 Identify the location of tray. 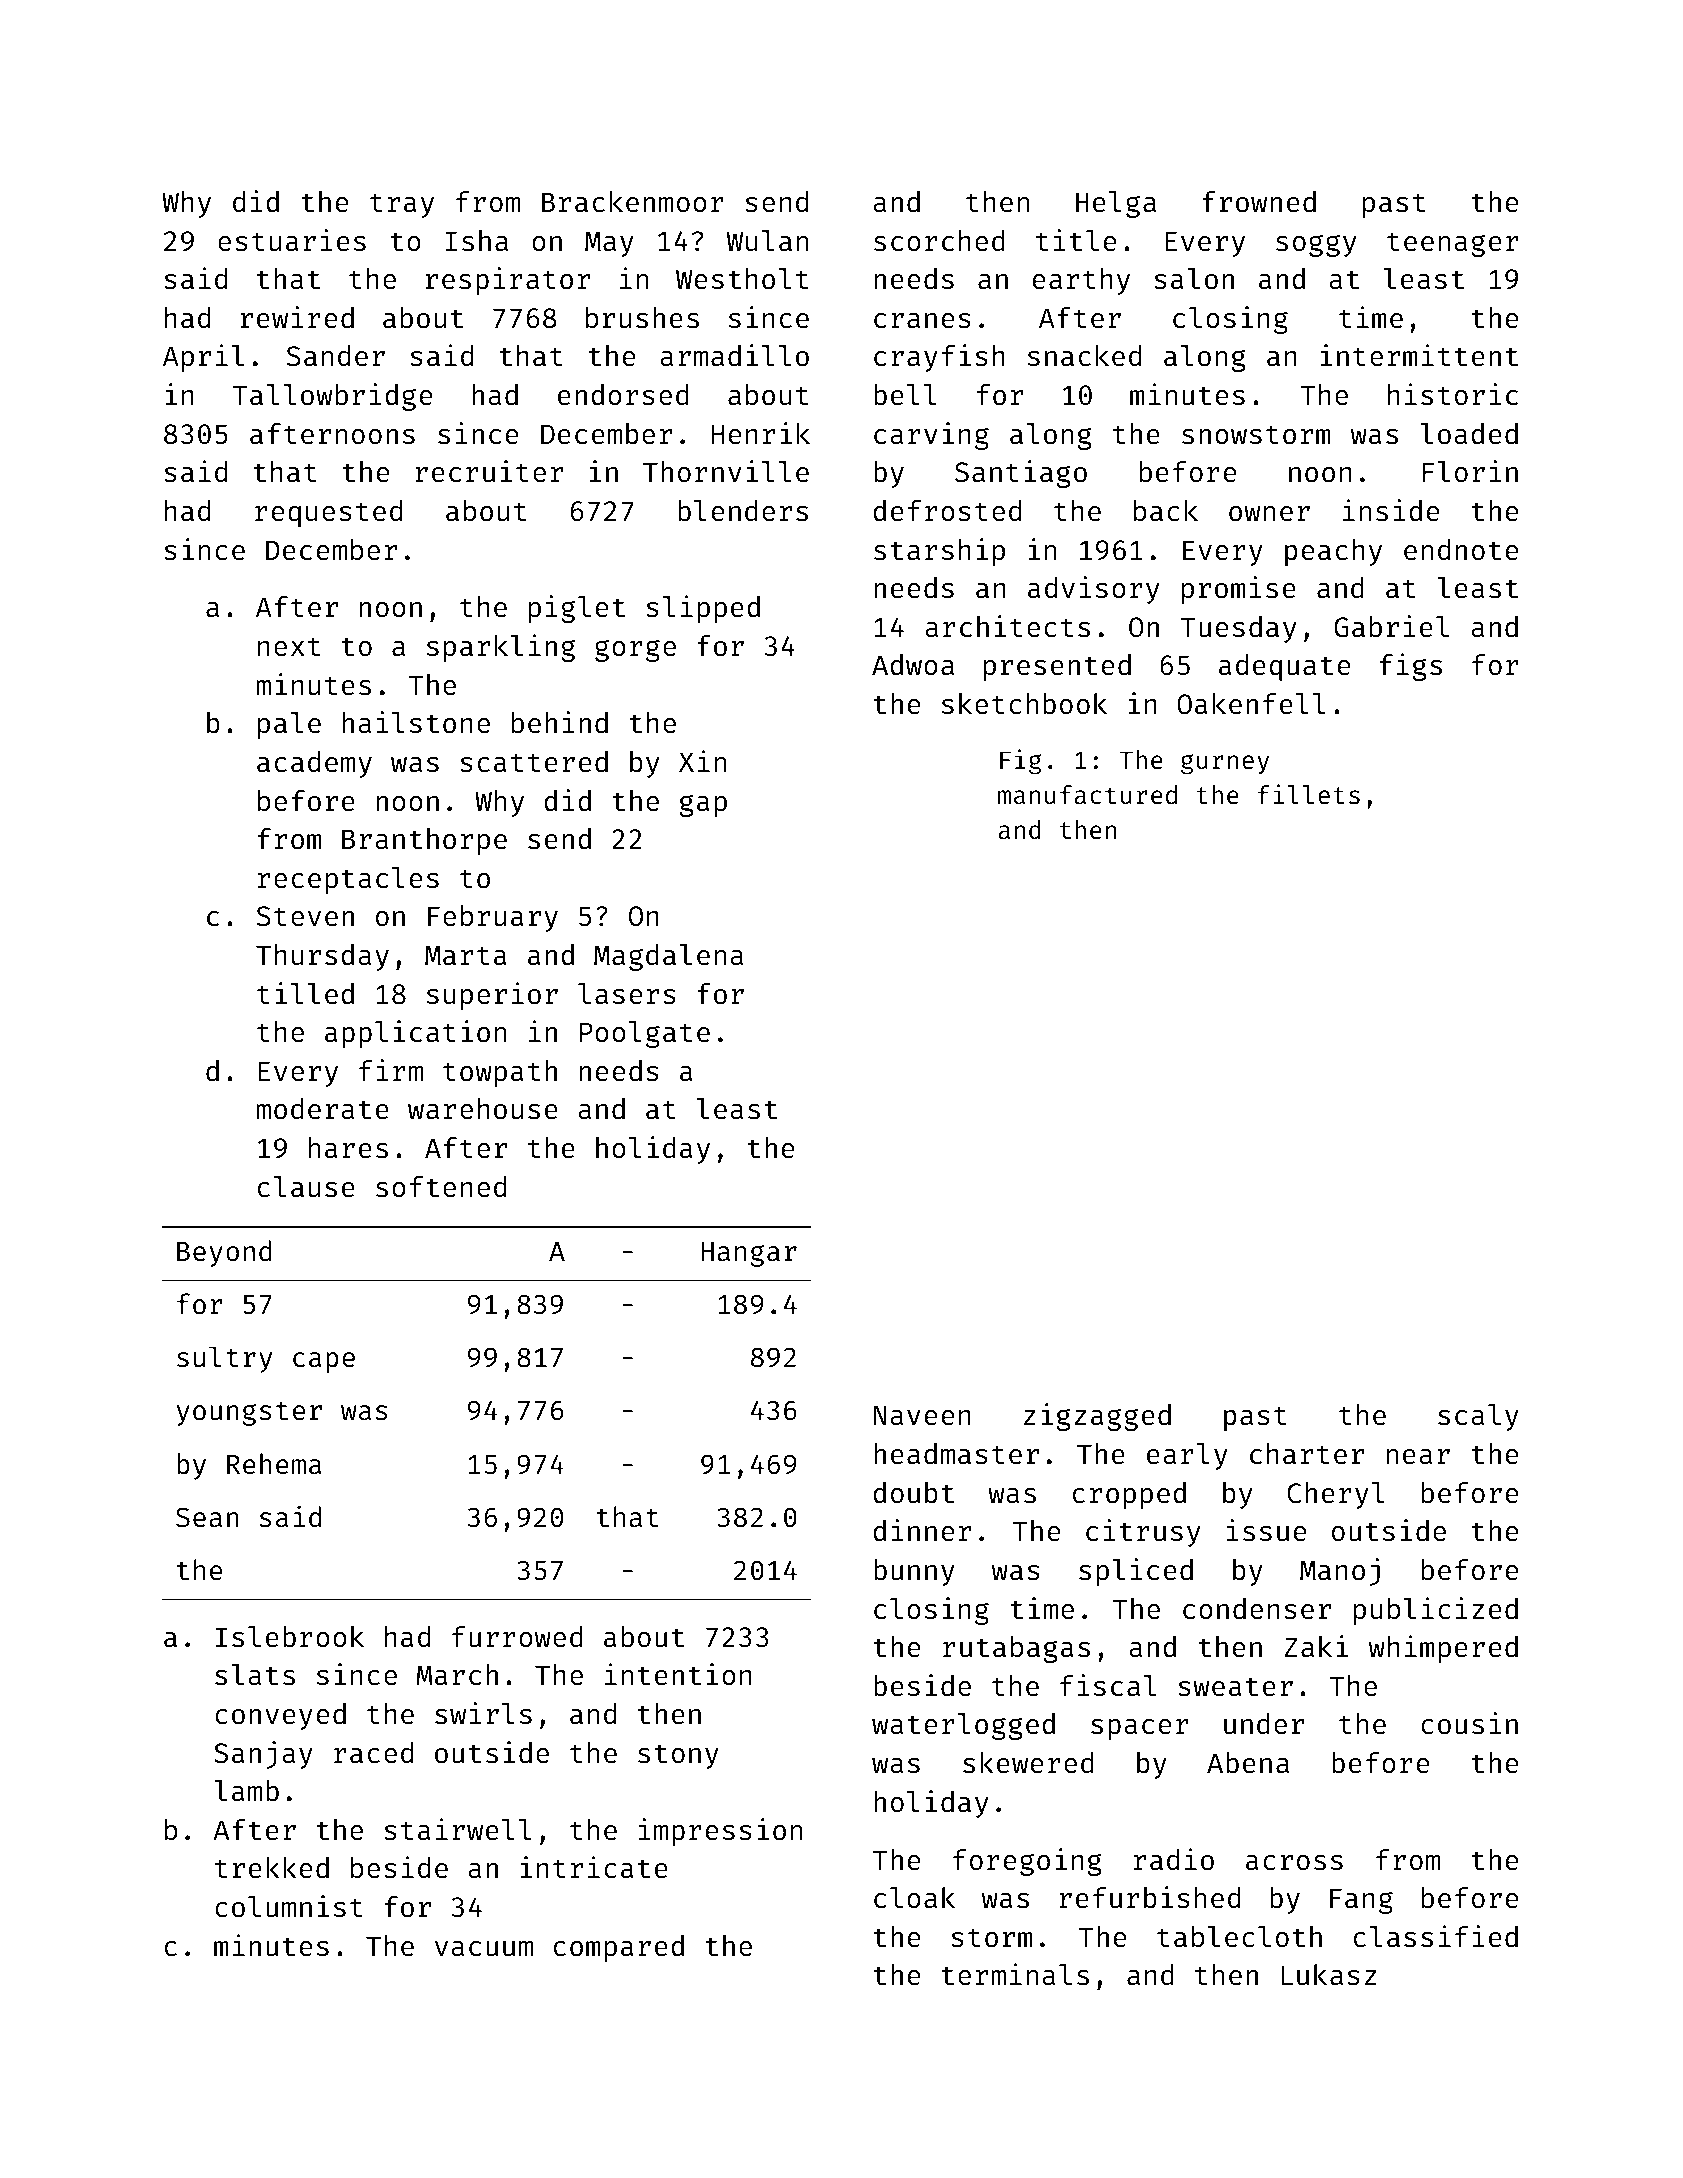
(402, 205).
